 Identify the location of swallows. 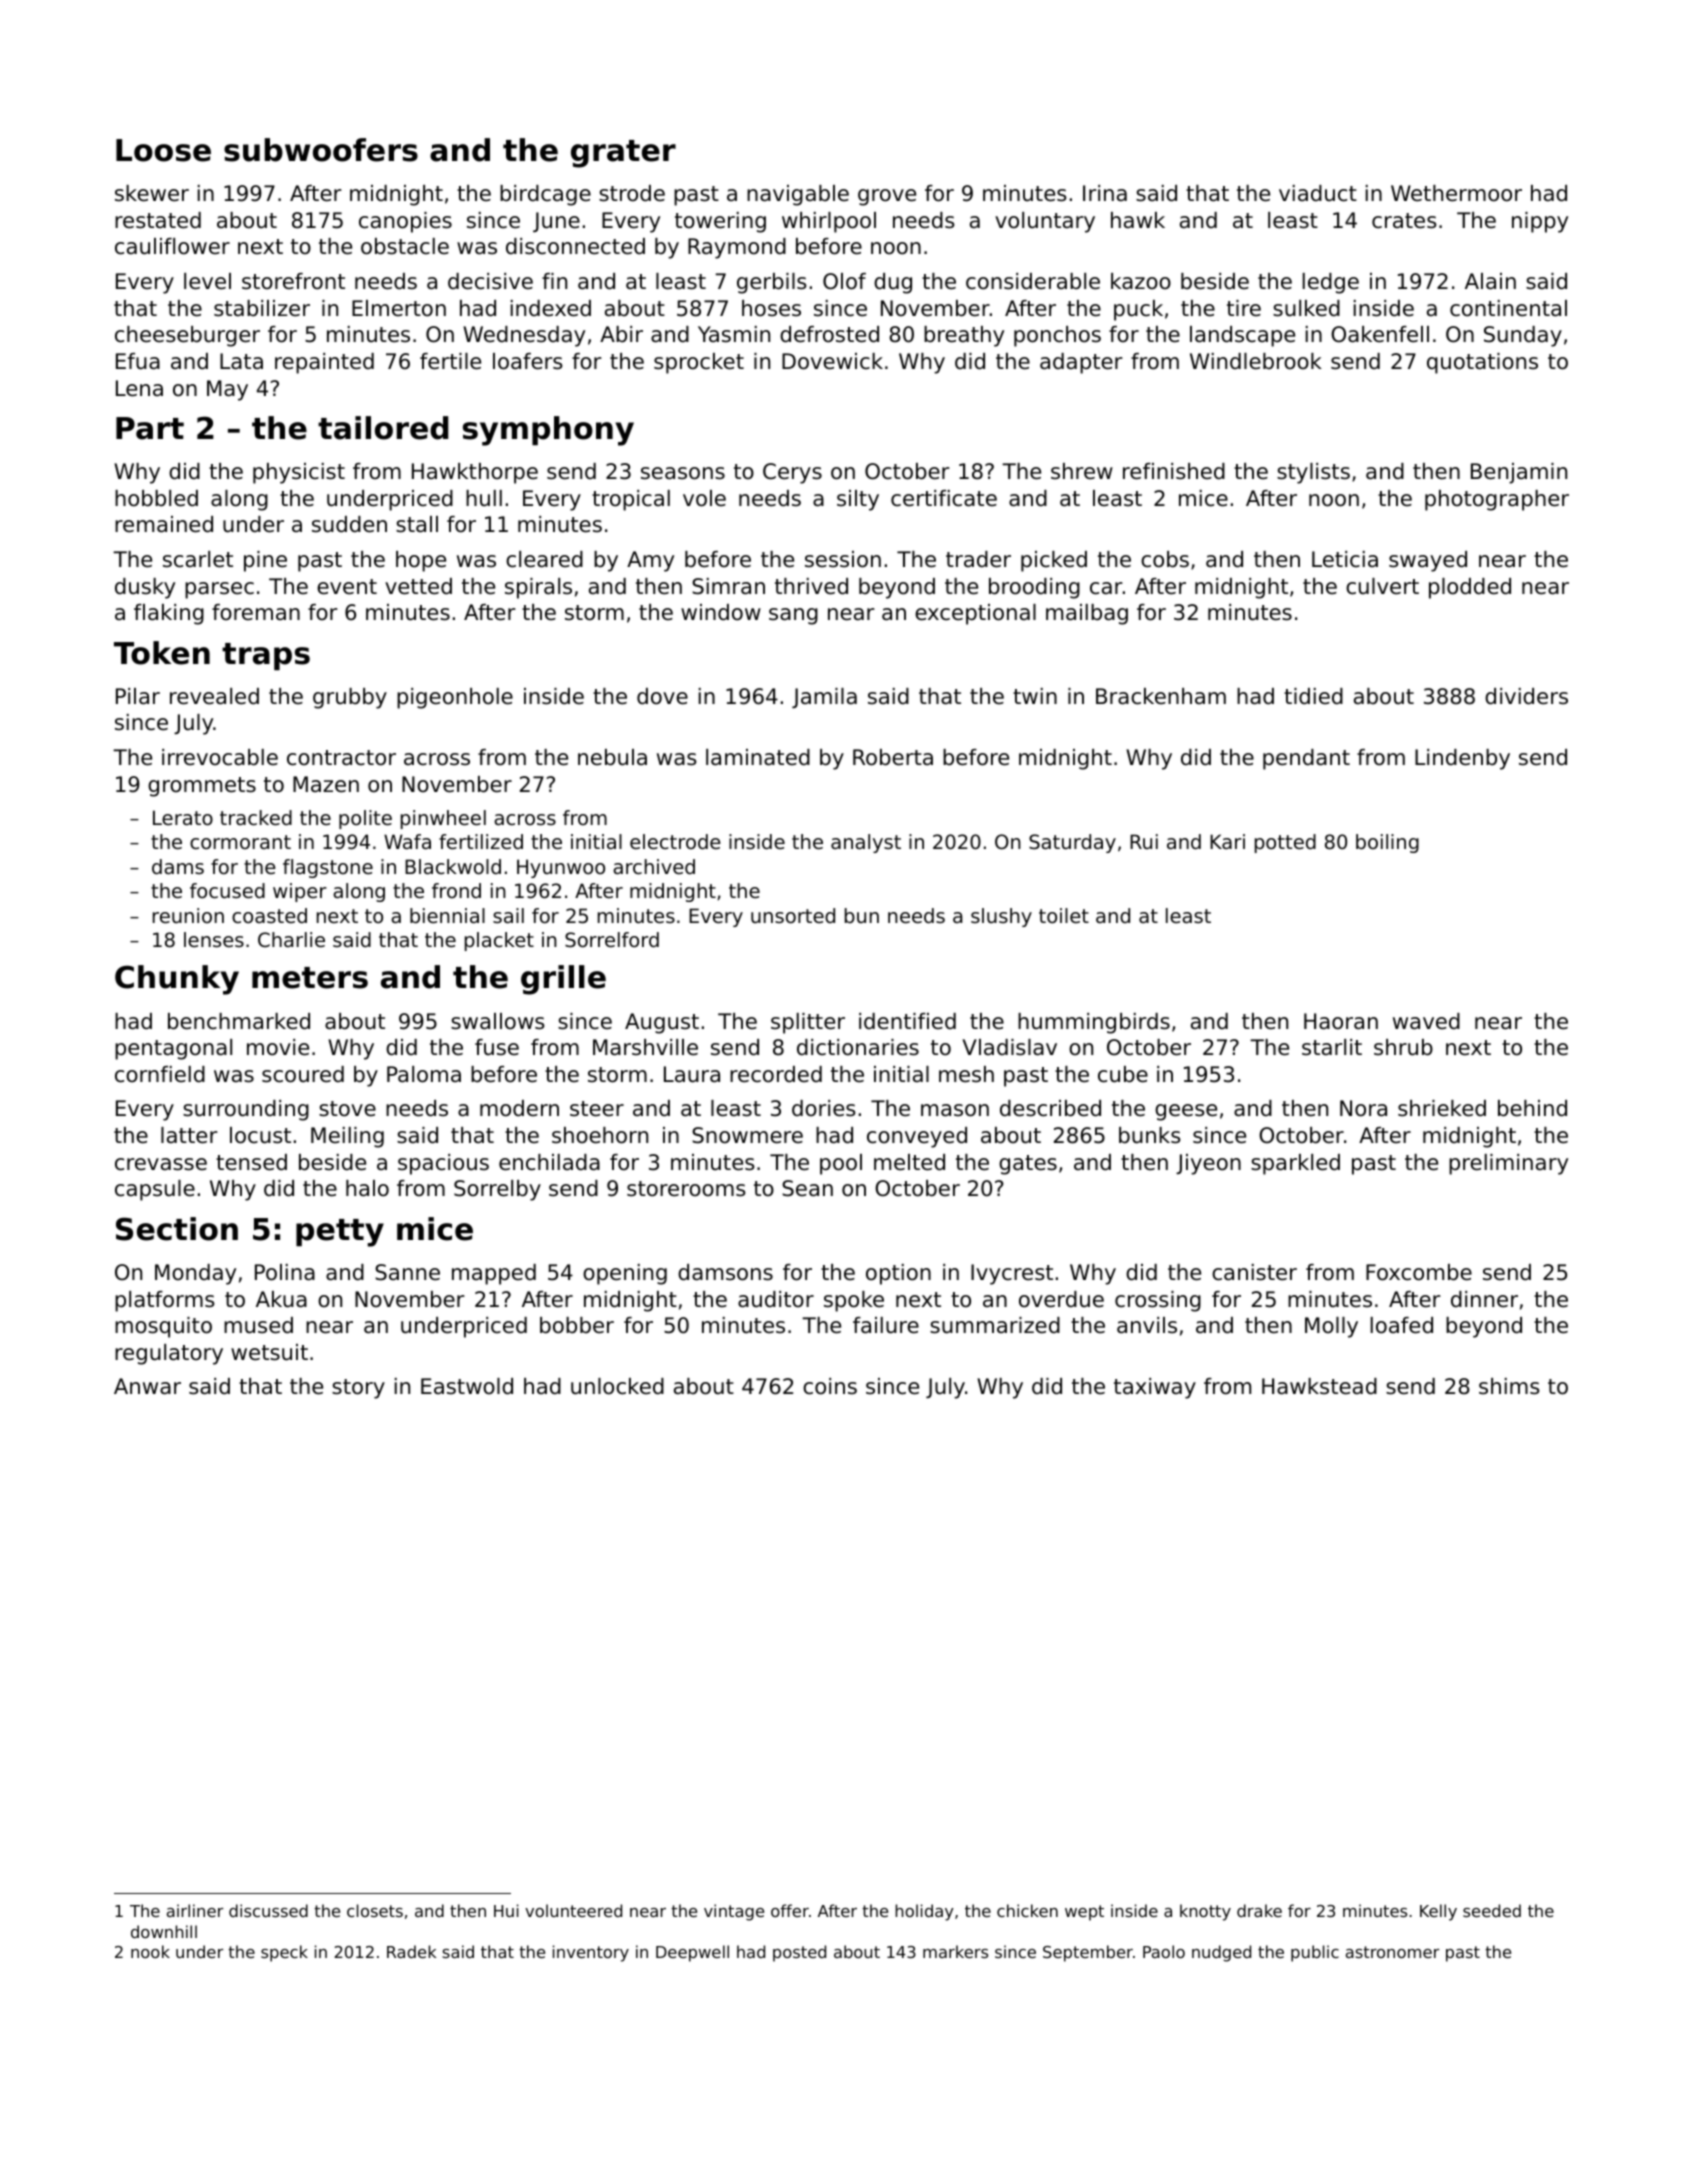
(498, 1021).
